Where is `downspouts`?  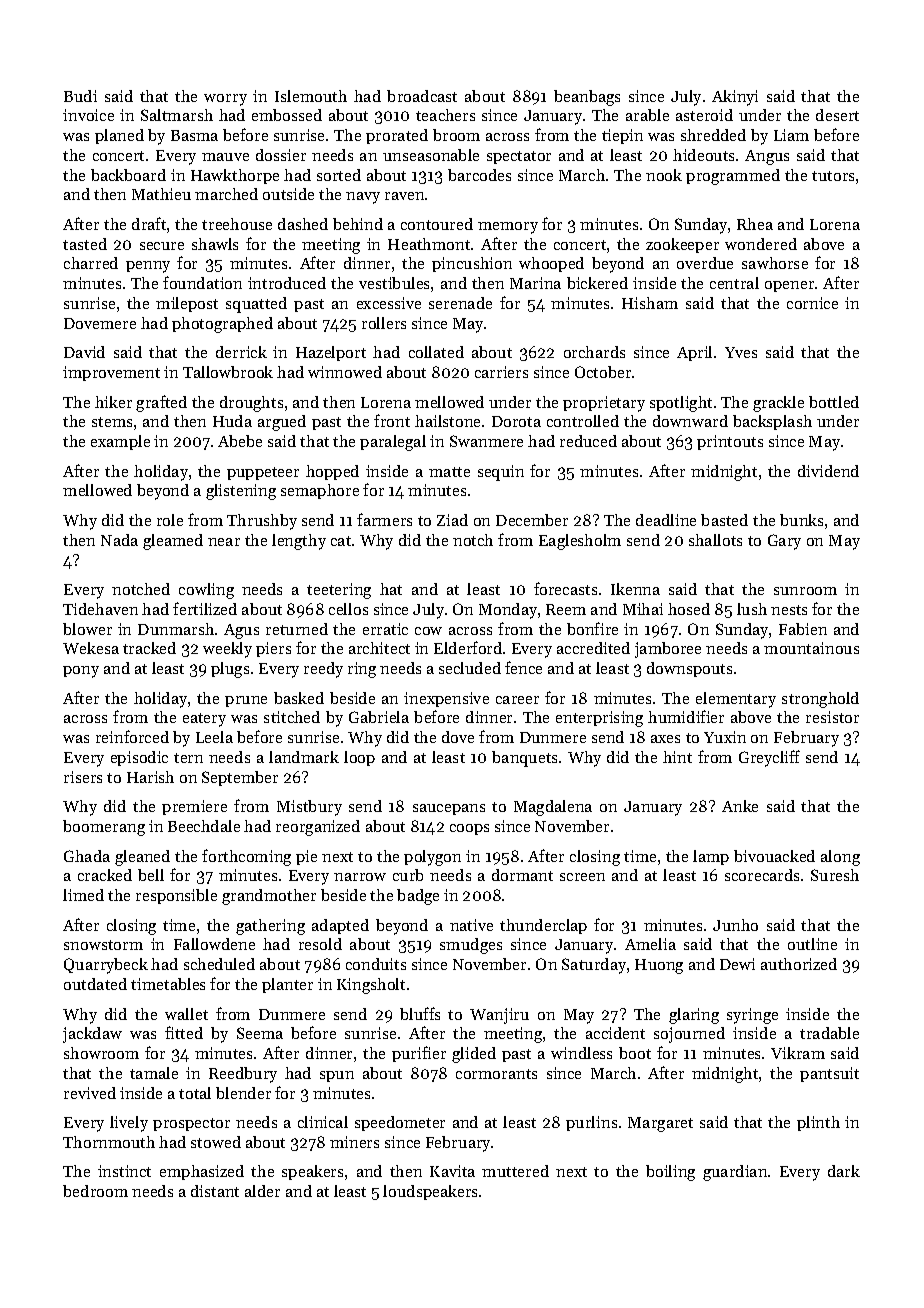
downspouts is located at coordinates (689, 669).
